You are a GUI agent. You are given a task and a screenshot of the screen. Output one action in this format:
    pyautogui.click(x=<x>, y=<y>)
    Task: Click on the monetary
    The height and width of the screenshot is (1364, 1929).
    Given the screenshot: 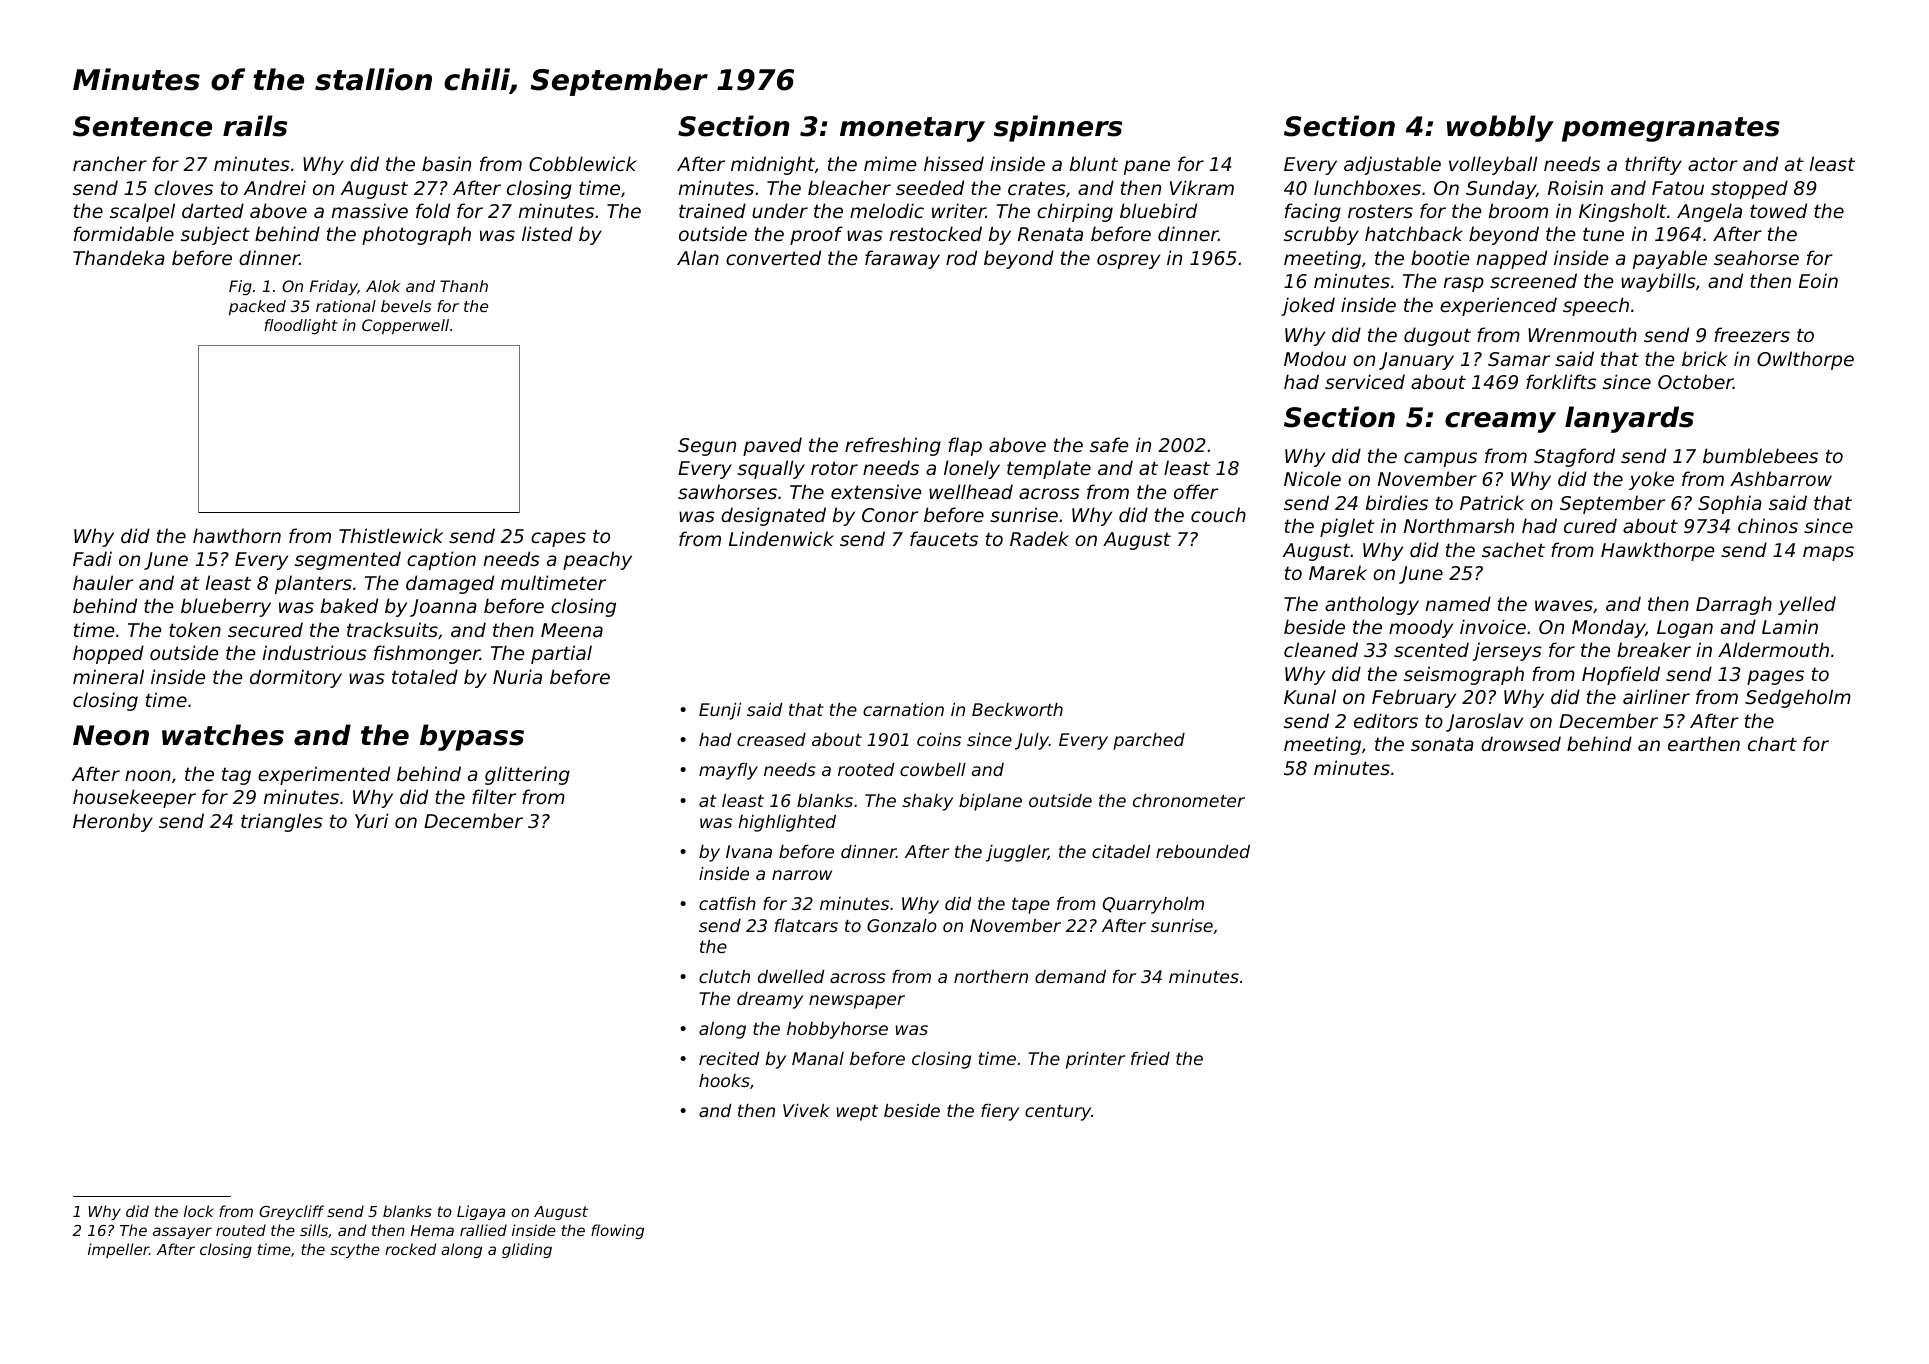 What is the action you would take?
    pyautogui.click(x=912, y=129)
